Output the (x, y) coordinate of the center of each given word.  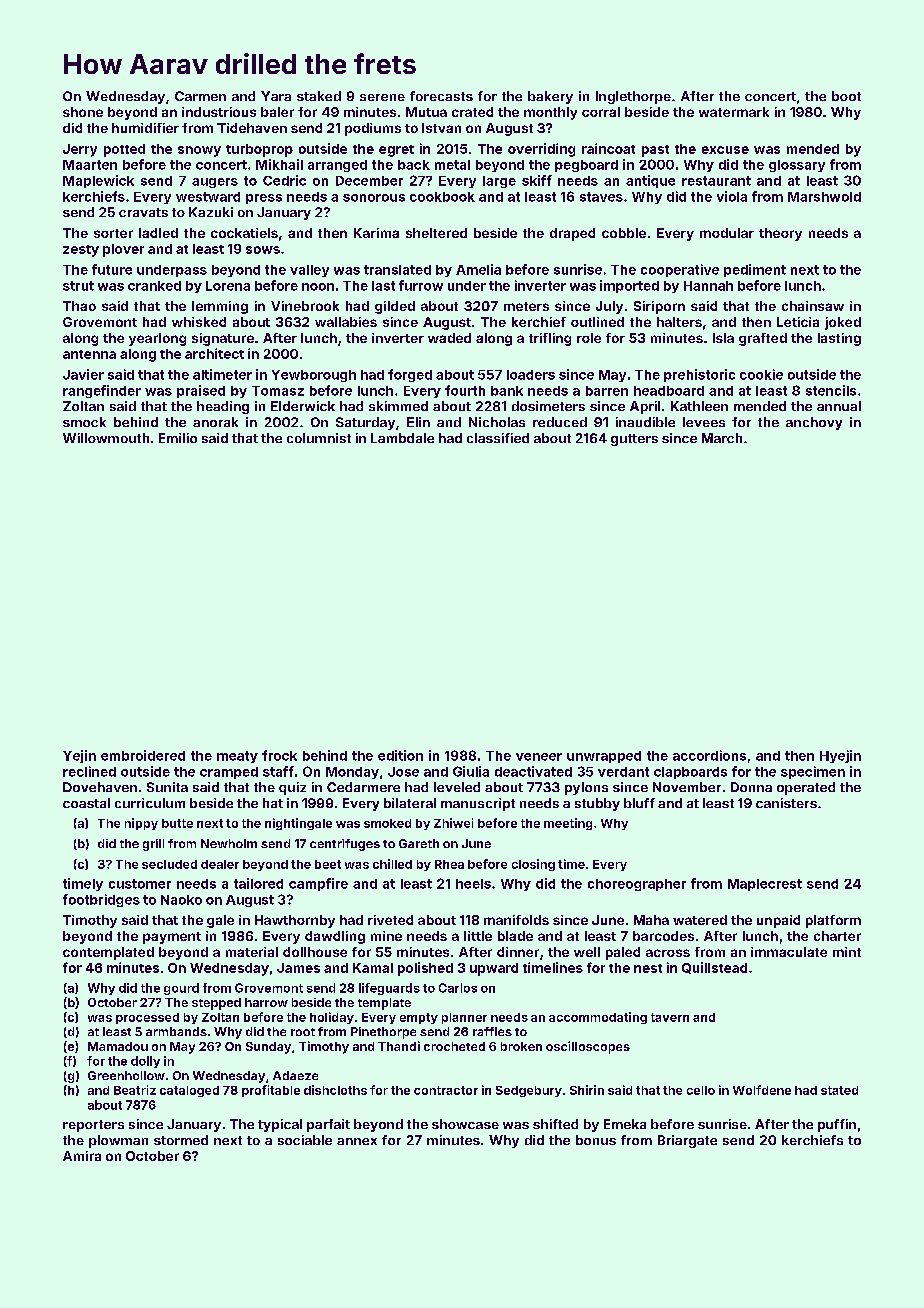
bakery (550, 97)
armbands (176, 1031)
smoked (387, 823)
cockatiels (244, 233)
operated (806, 788)
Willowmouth (106, 438)
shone (83, 112)
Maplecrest (765, 885)
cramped (229, 773)
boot (846, 96)
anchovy (814, 423)
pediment (755, 270)
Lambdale (402, 438)
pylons (586, 788)
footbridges (101, 900)
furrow (421, 285)
